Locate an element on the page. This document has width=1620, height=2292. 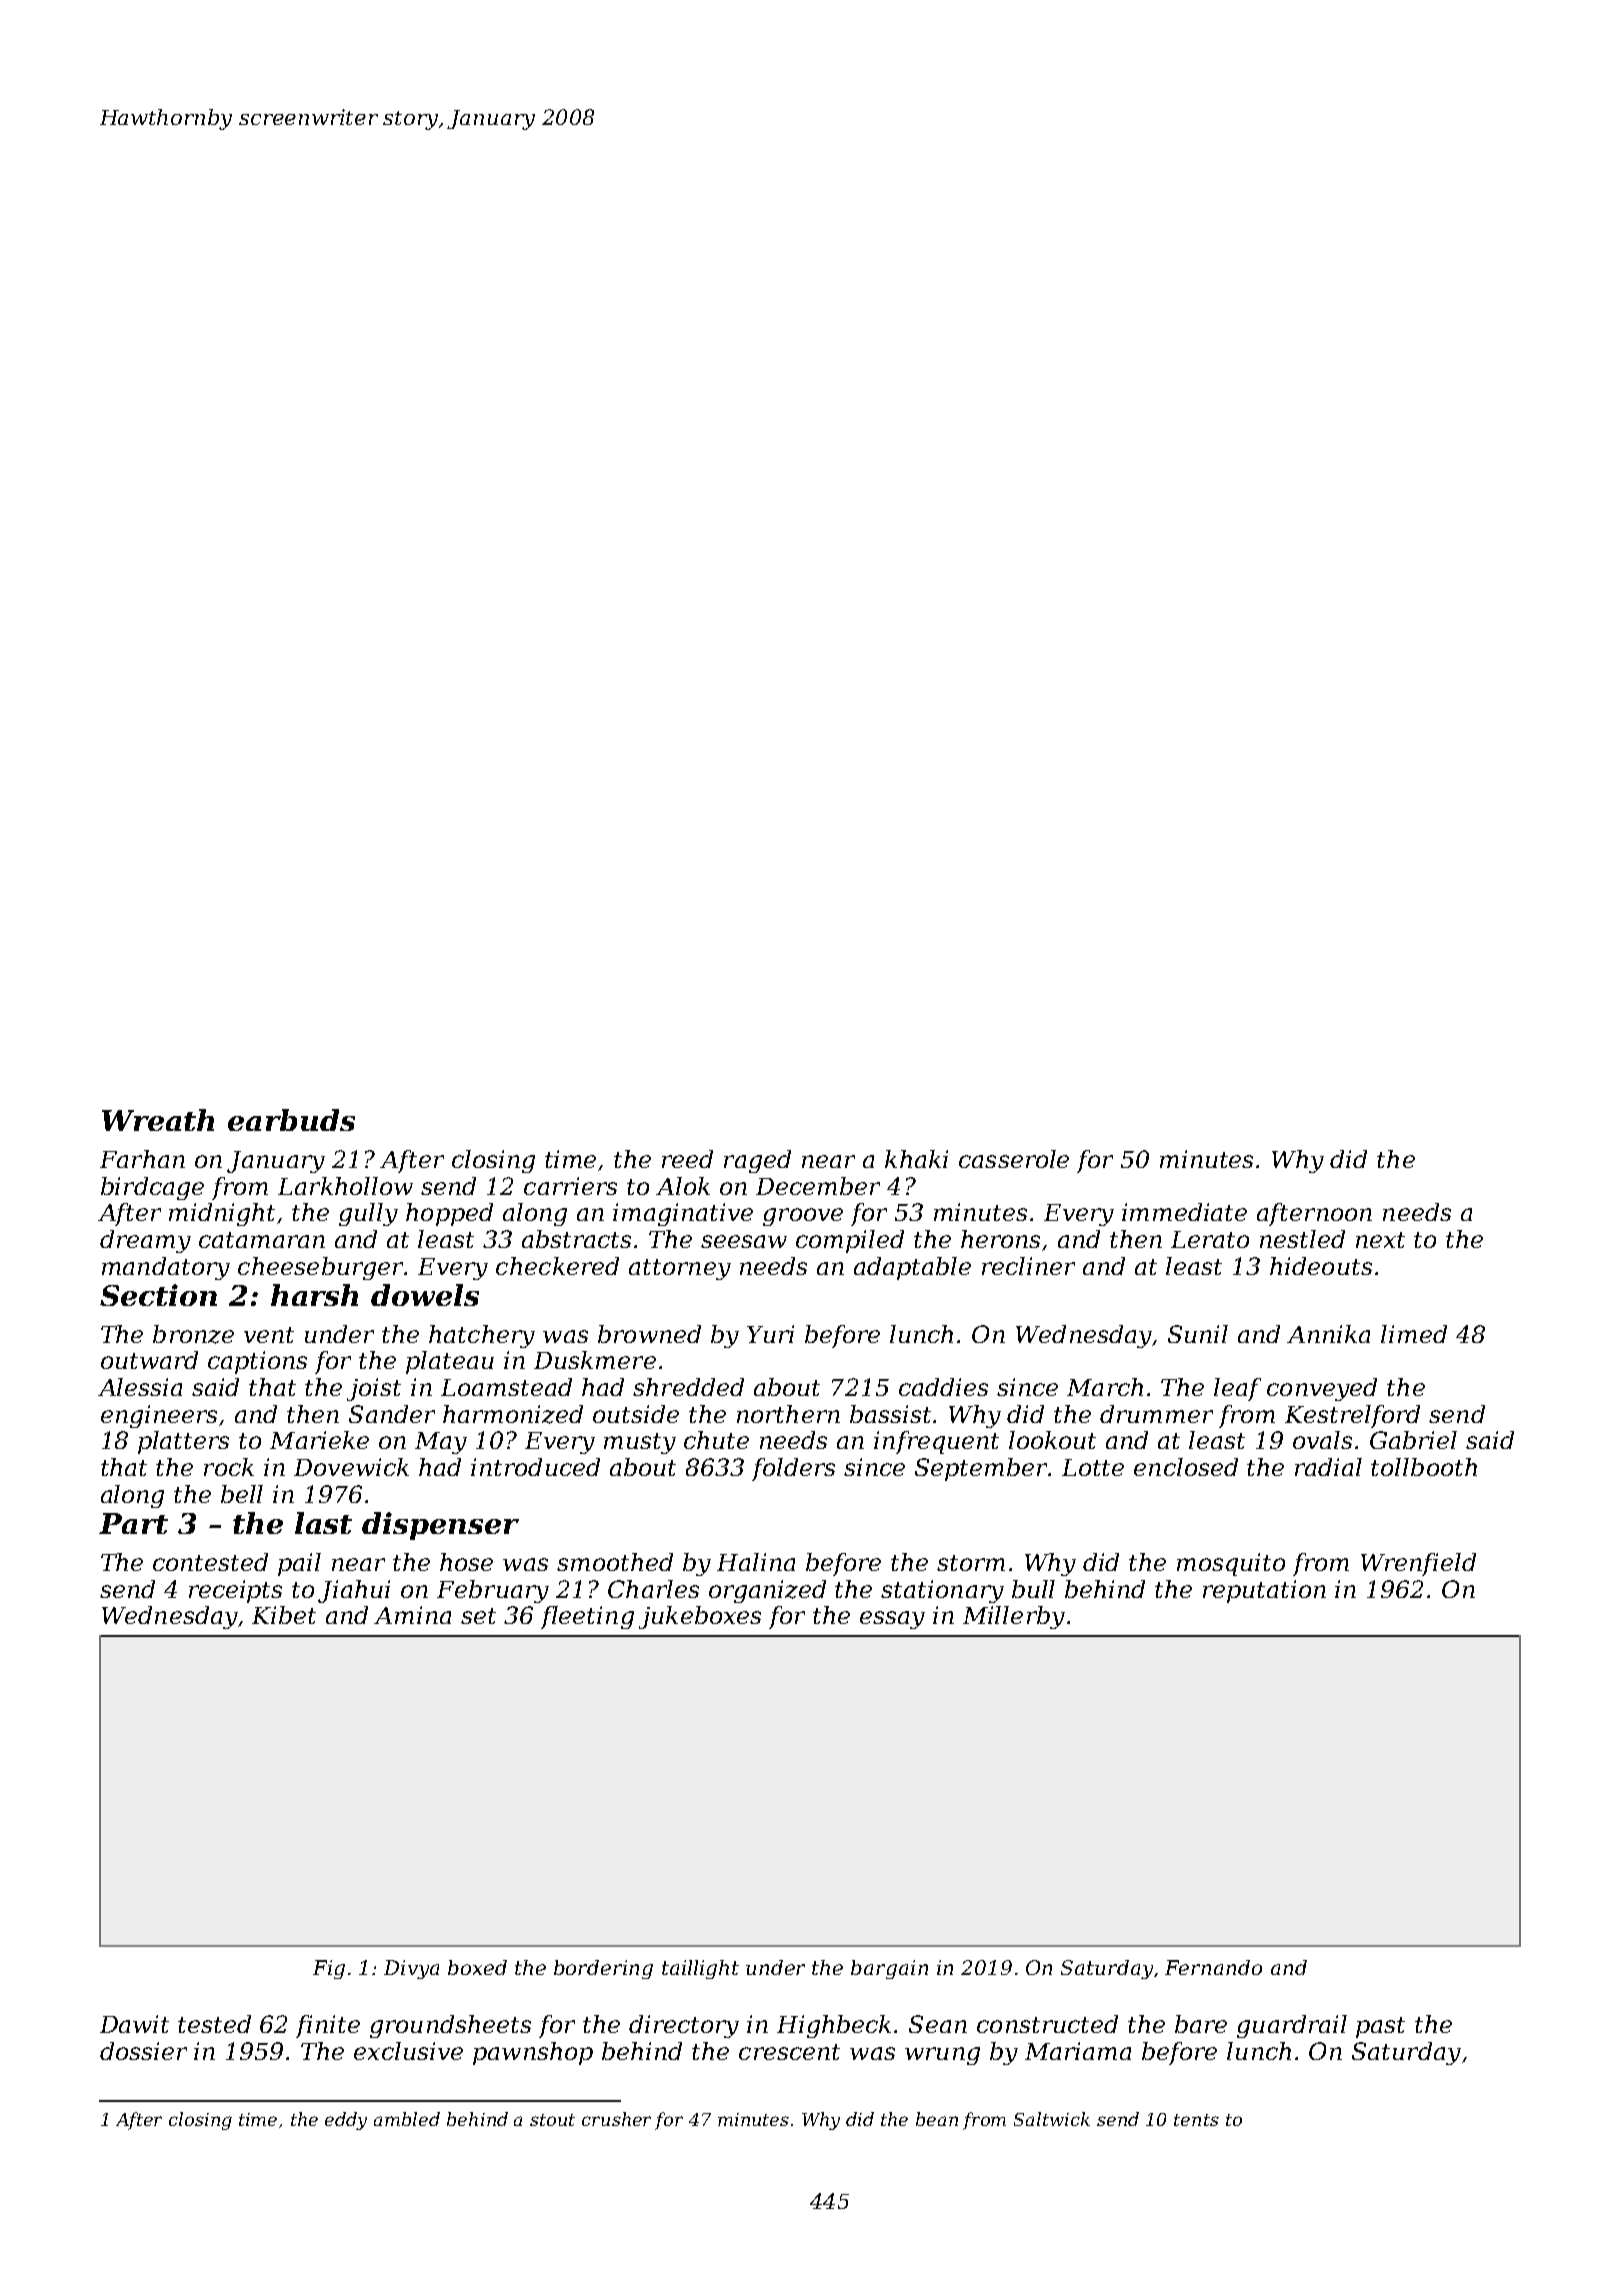
Yuri is located at coordinates (770, 1334).
